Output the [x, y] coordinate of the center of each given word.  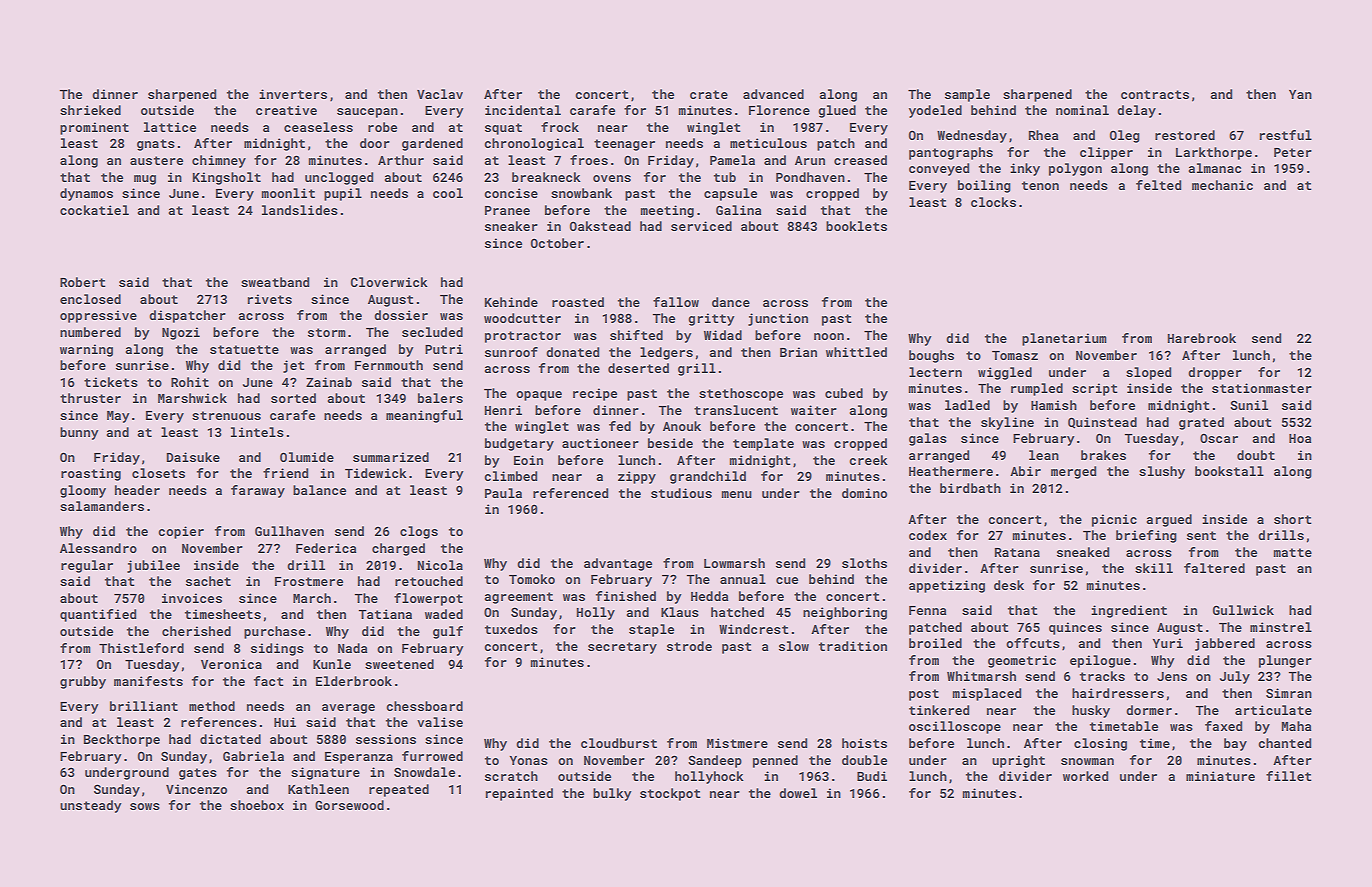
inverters [293, 94]
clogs [419, 532]
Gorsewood [349, 805]
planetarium [1064, 339]
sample [967, 95]
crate [709, 94]
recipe [595, 394]
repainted [519, 794]
